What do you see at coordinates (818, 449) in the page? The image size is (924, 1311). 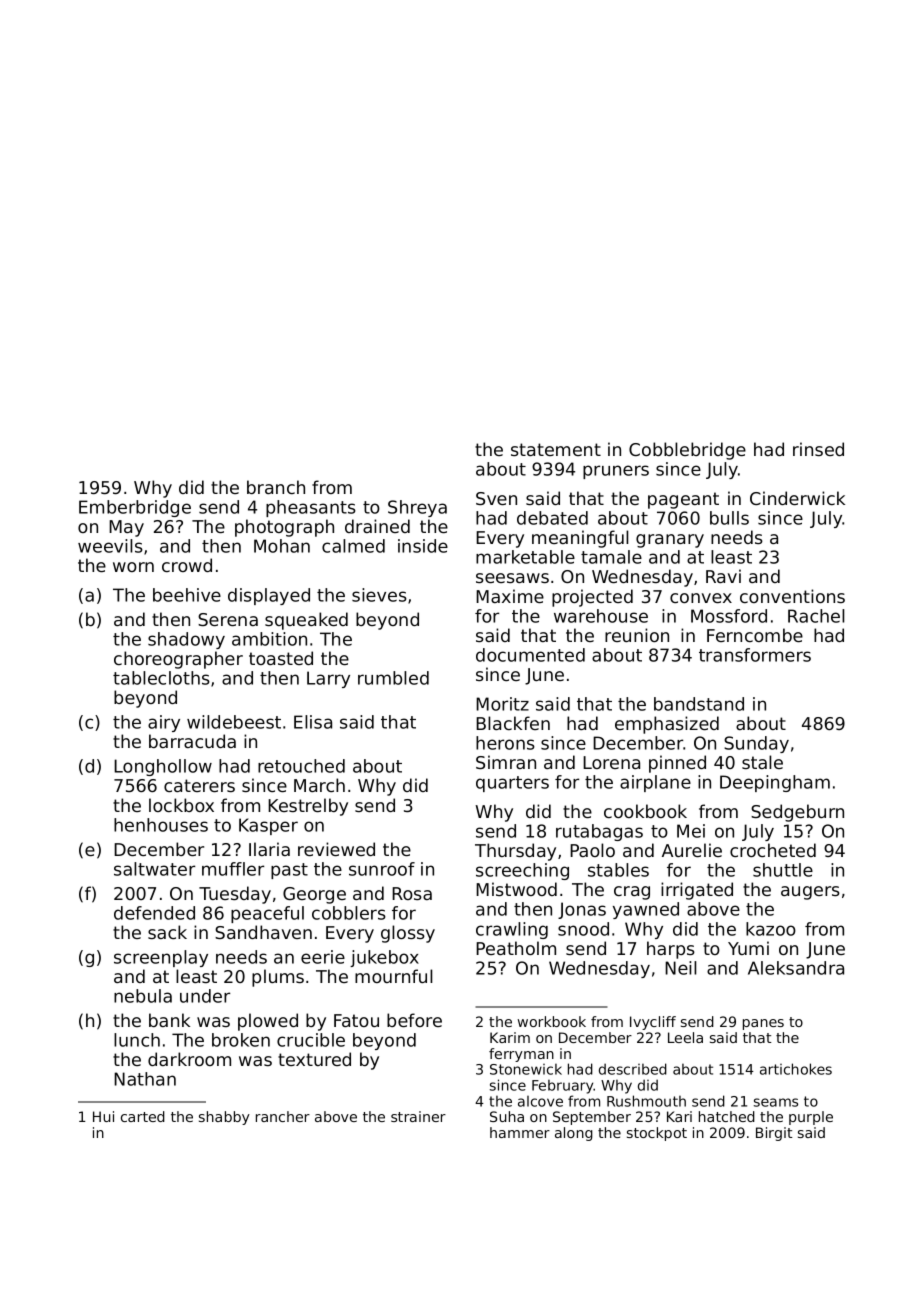 I see `rinsed` at bounding box center [818, 449].
